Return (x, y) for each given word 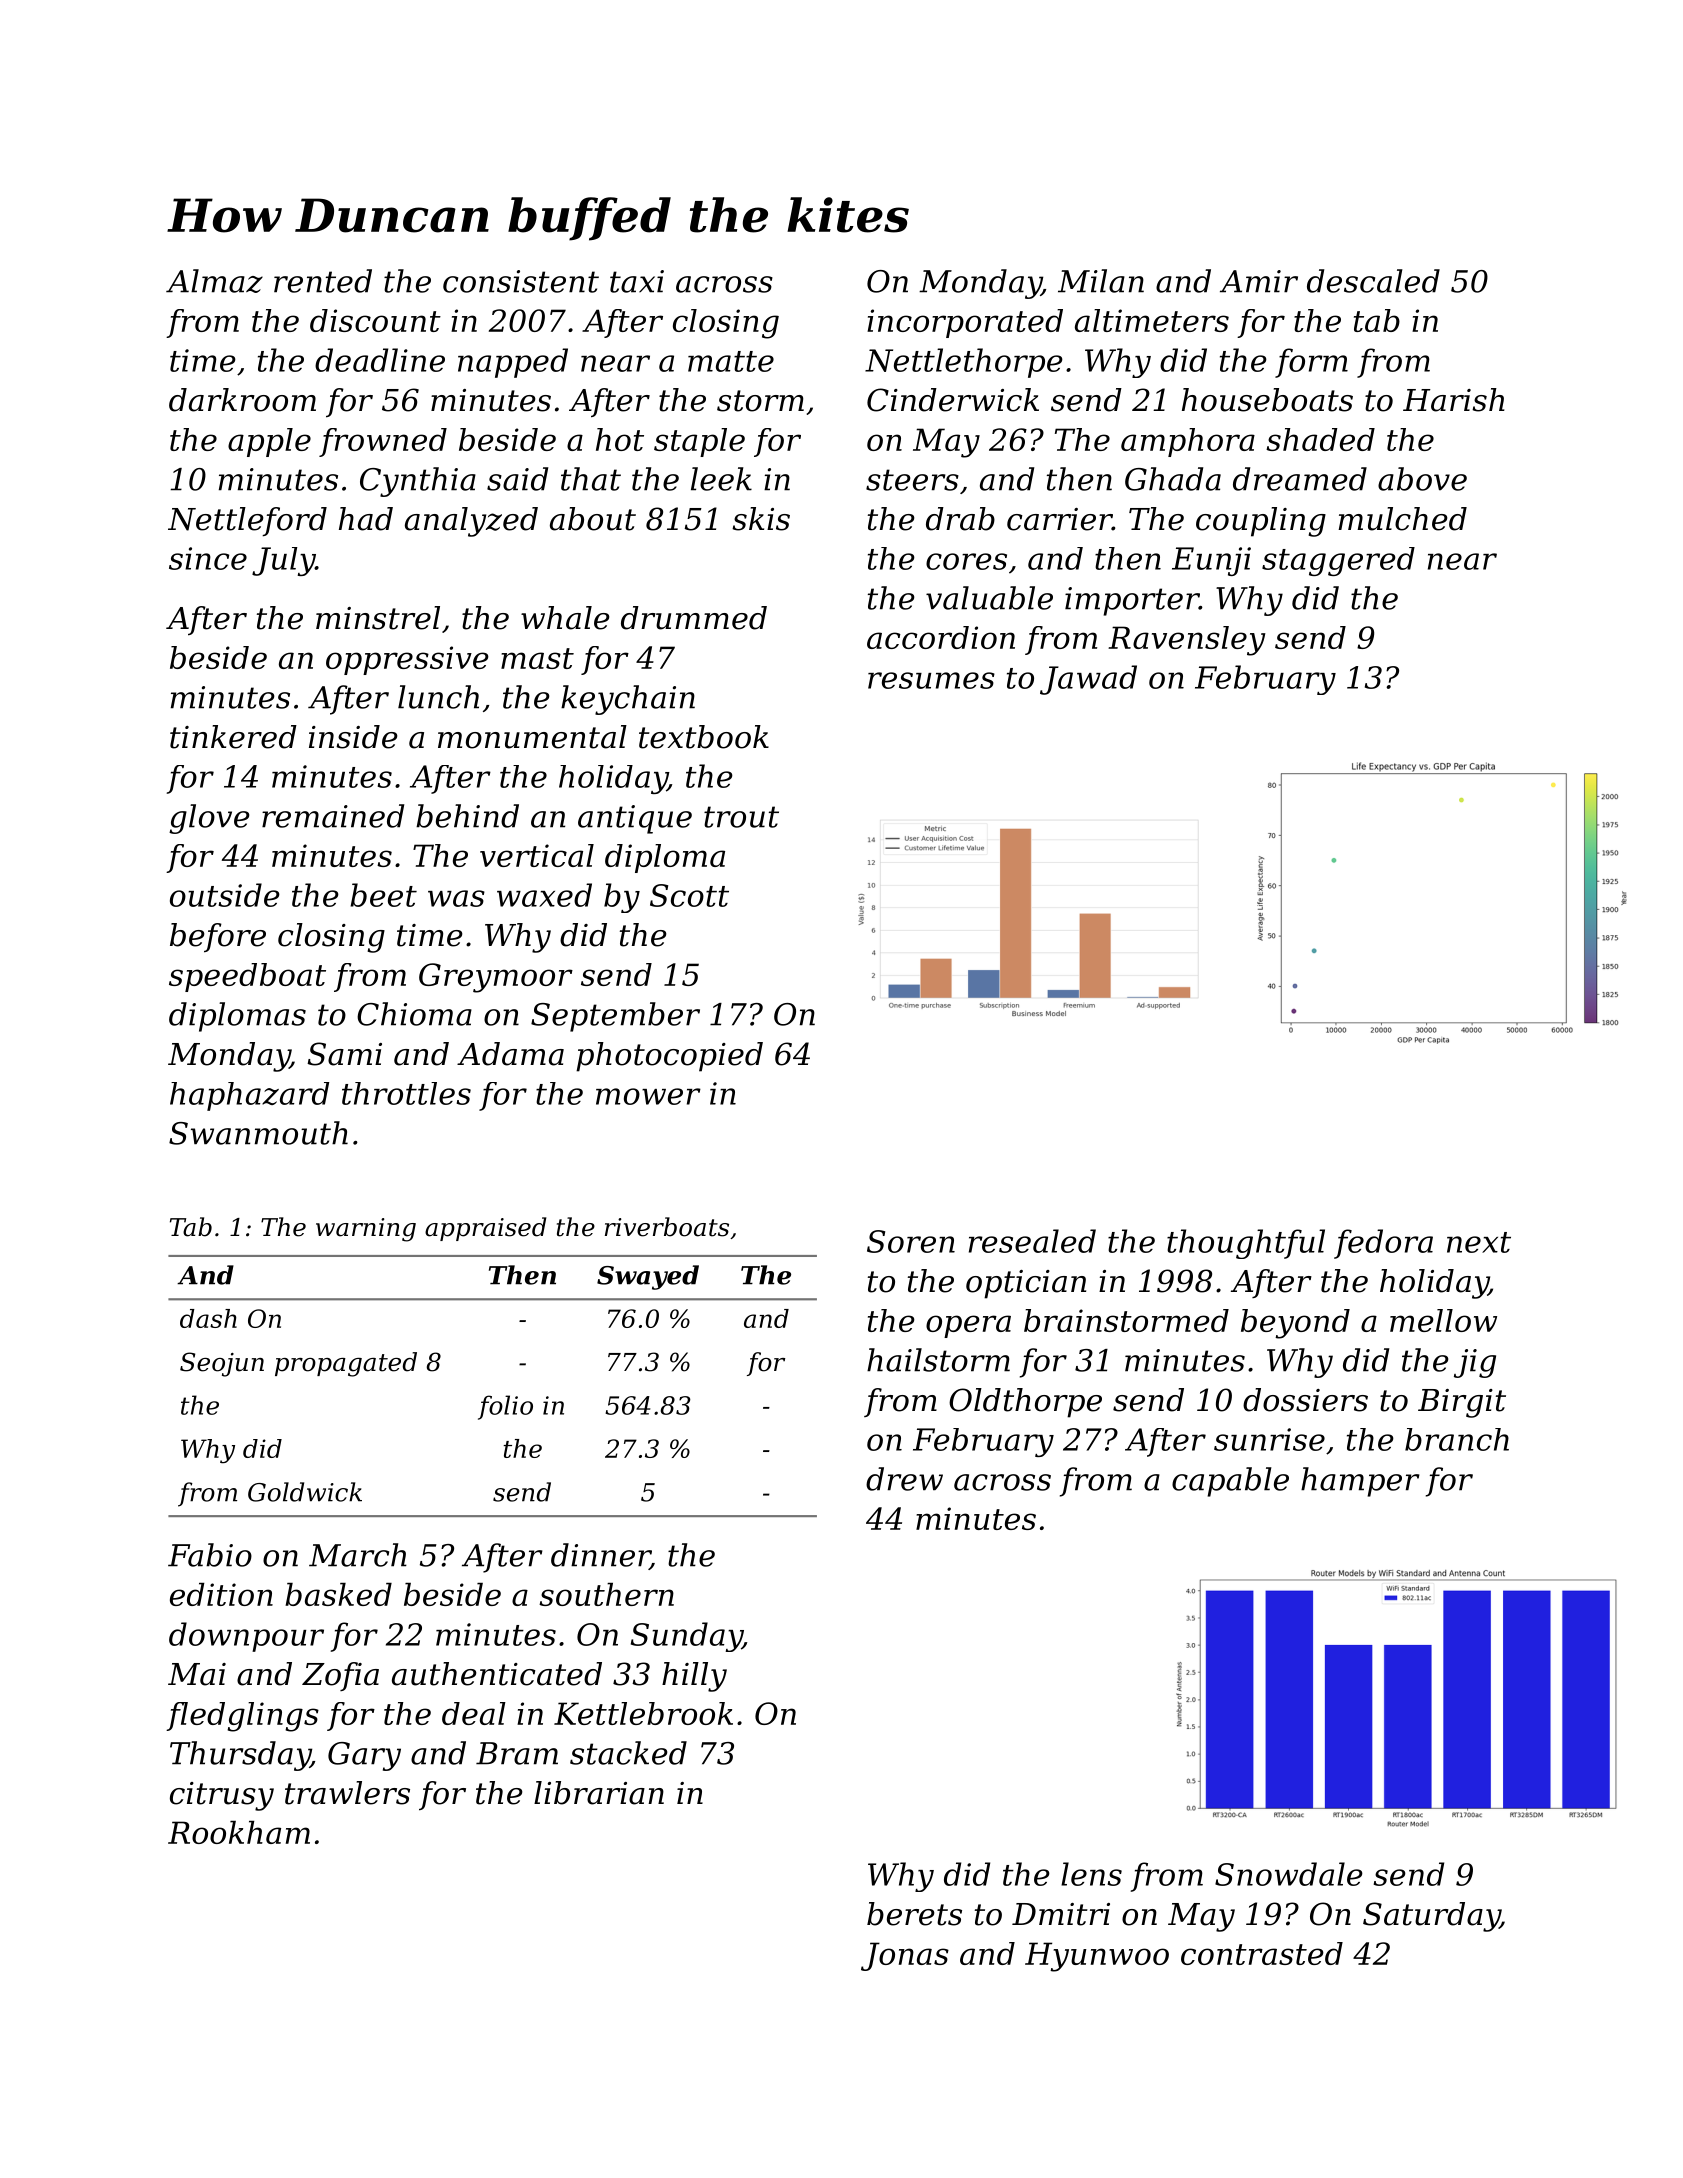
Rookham (239, 1832)
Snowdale (1289, 1874)
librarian (599, 1793)
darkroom (242, 400)
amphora (1188, 442)
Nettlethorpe (964, 363)
